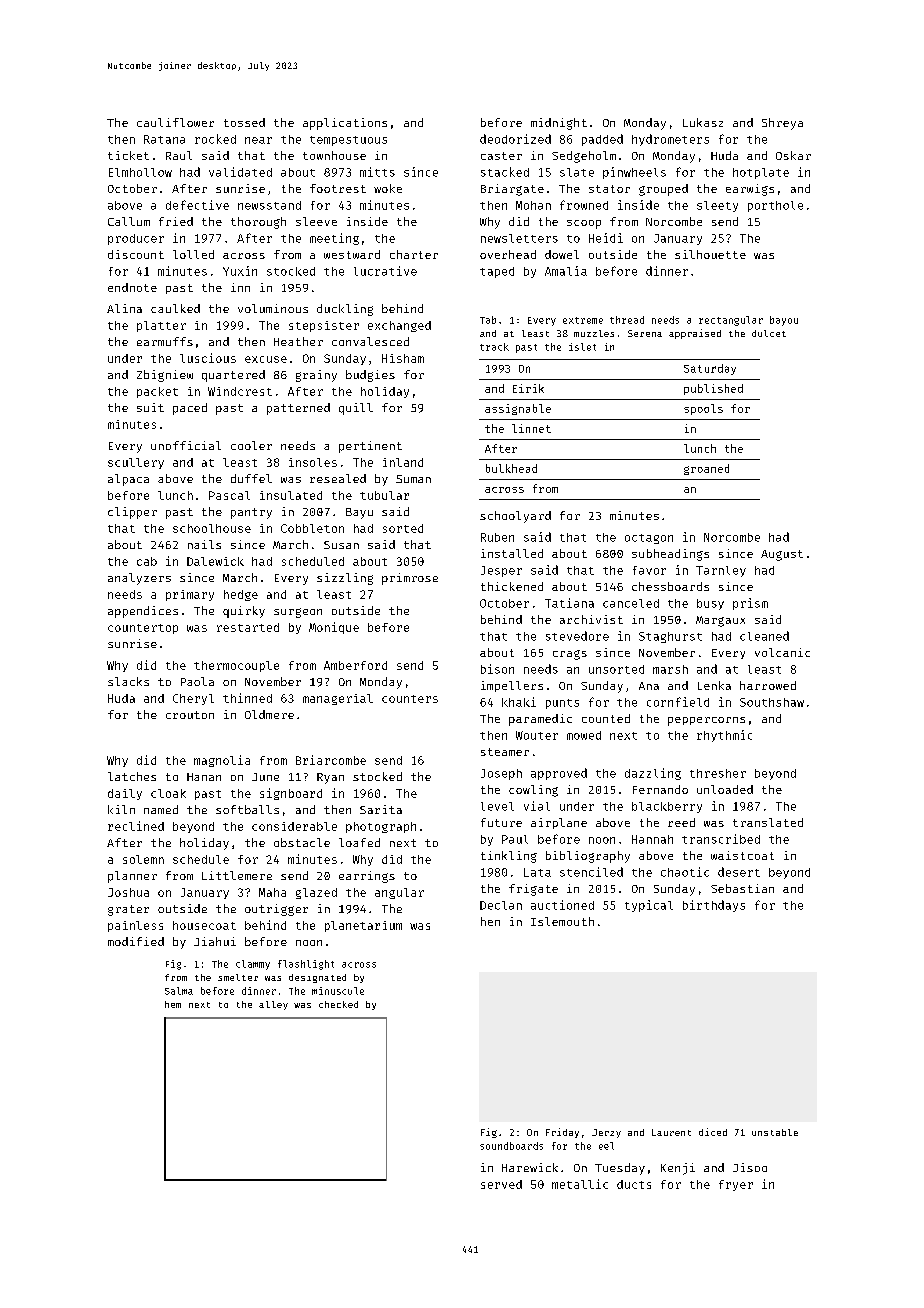 The width and height of the screenshot is (924, 1308). I want to click on planetarium, so click(363, 926).
